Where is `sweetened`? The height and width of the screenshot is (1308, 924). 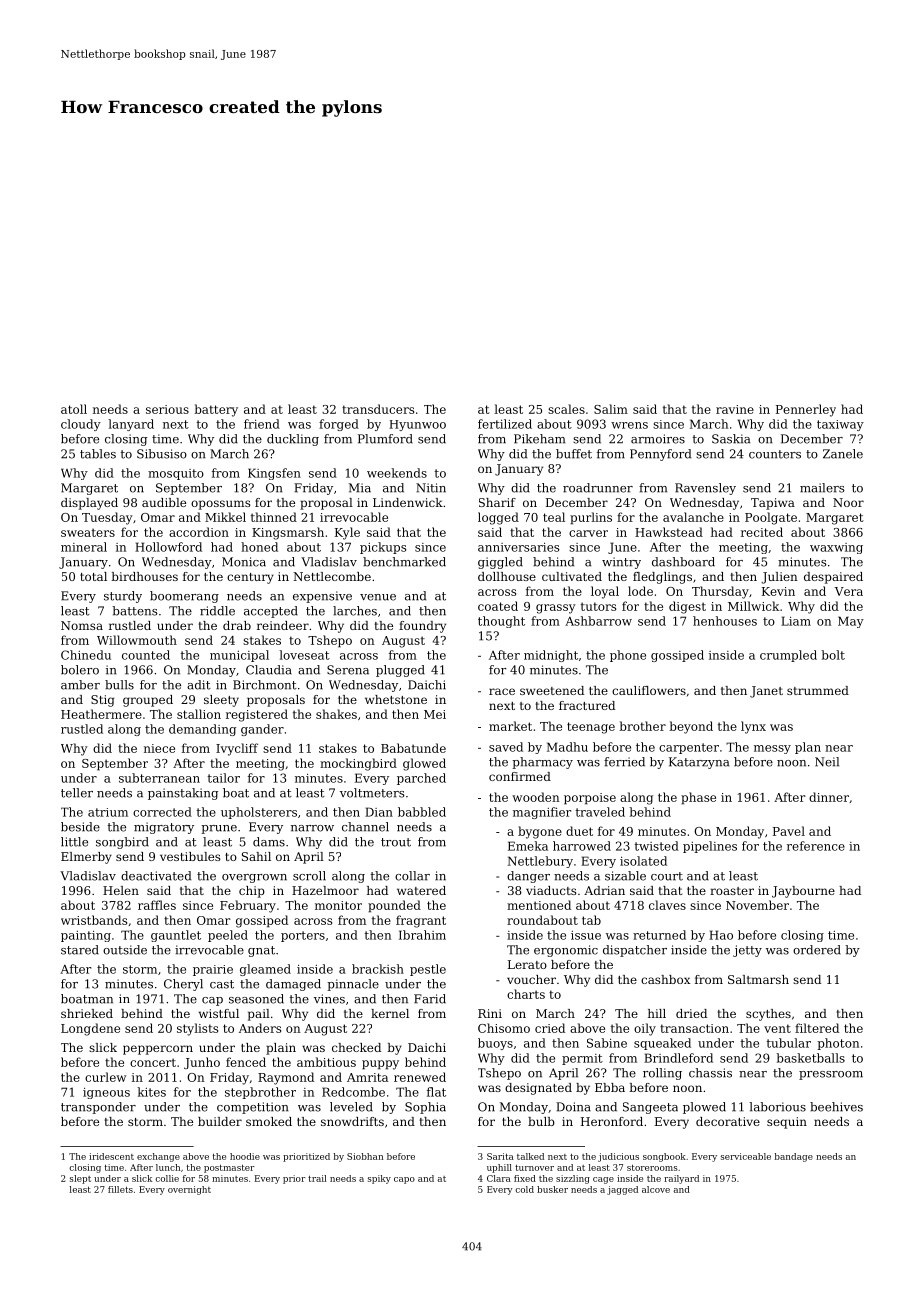
sweetened is located at coordinates (552, 690).
